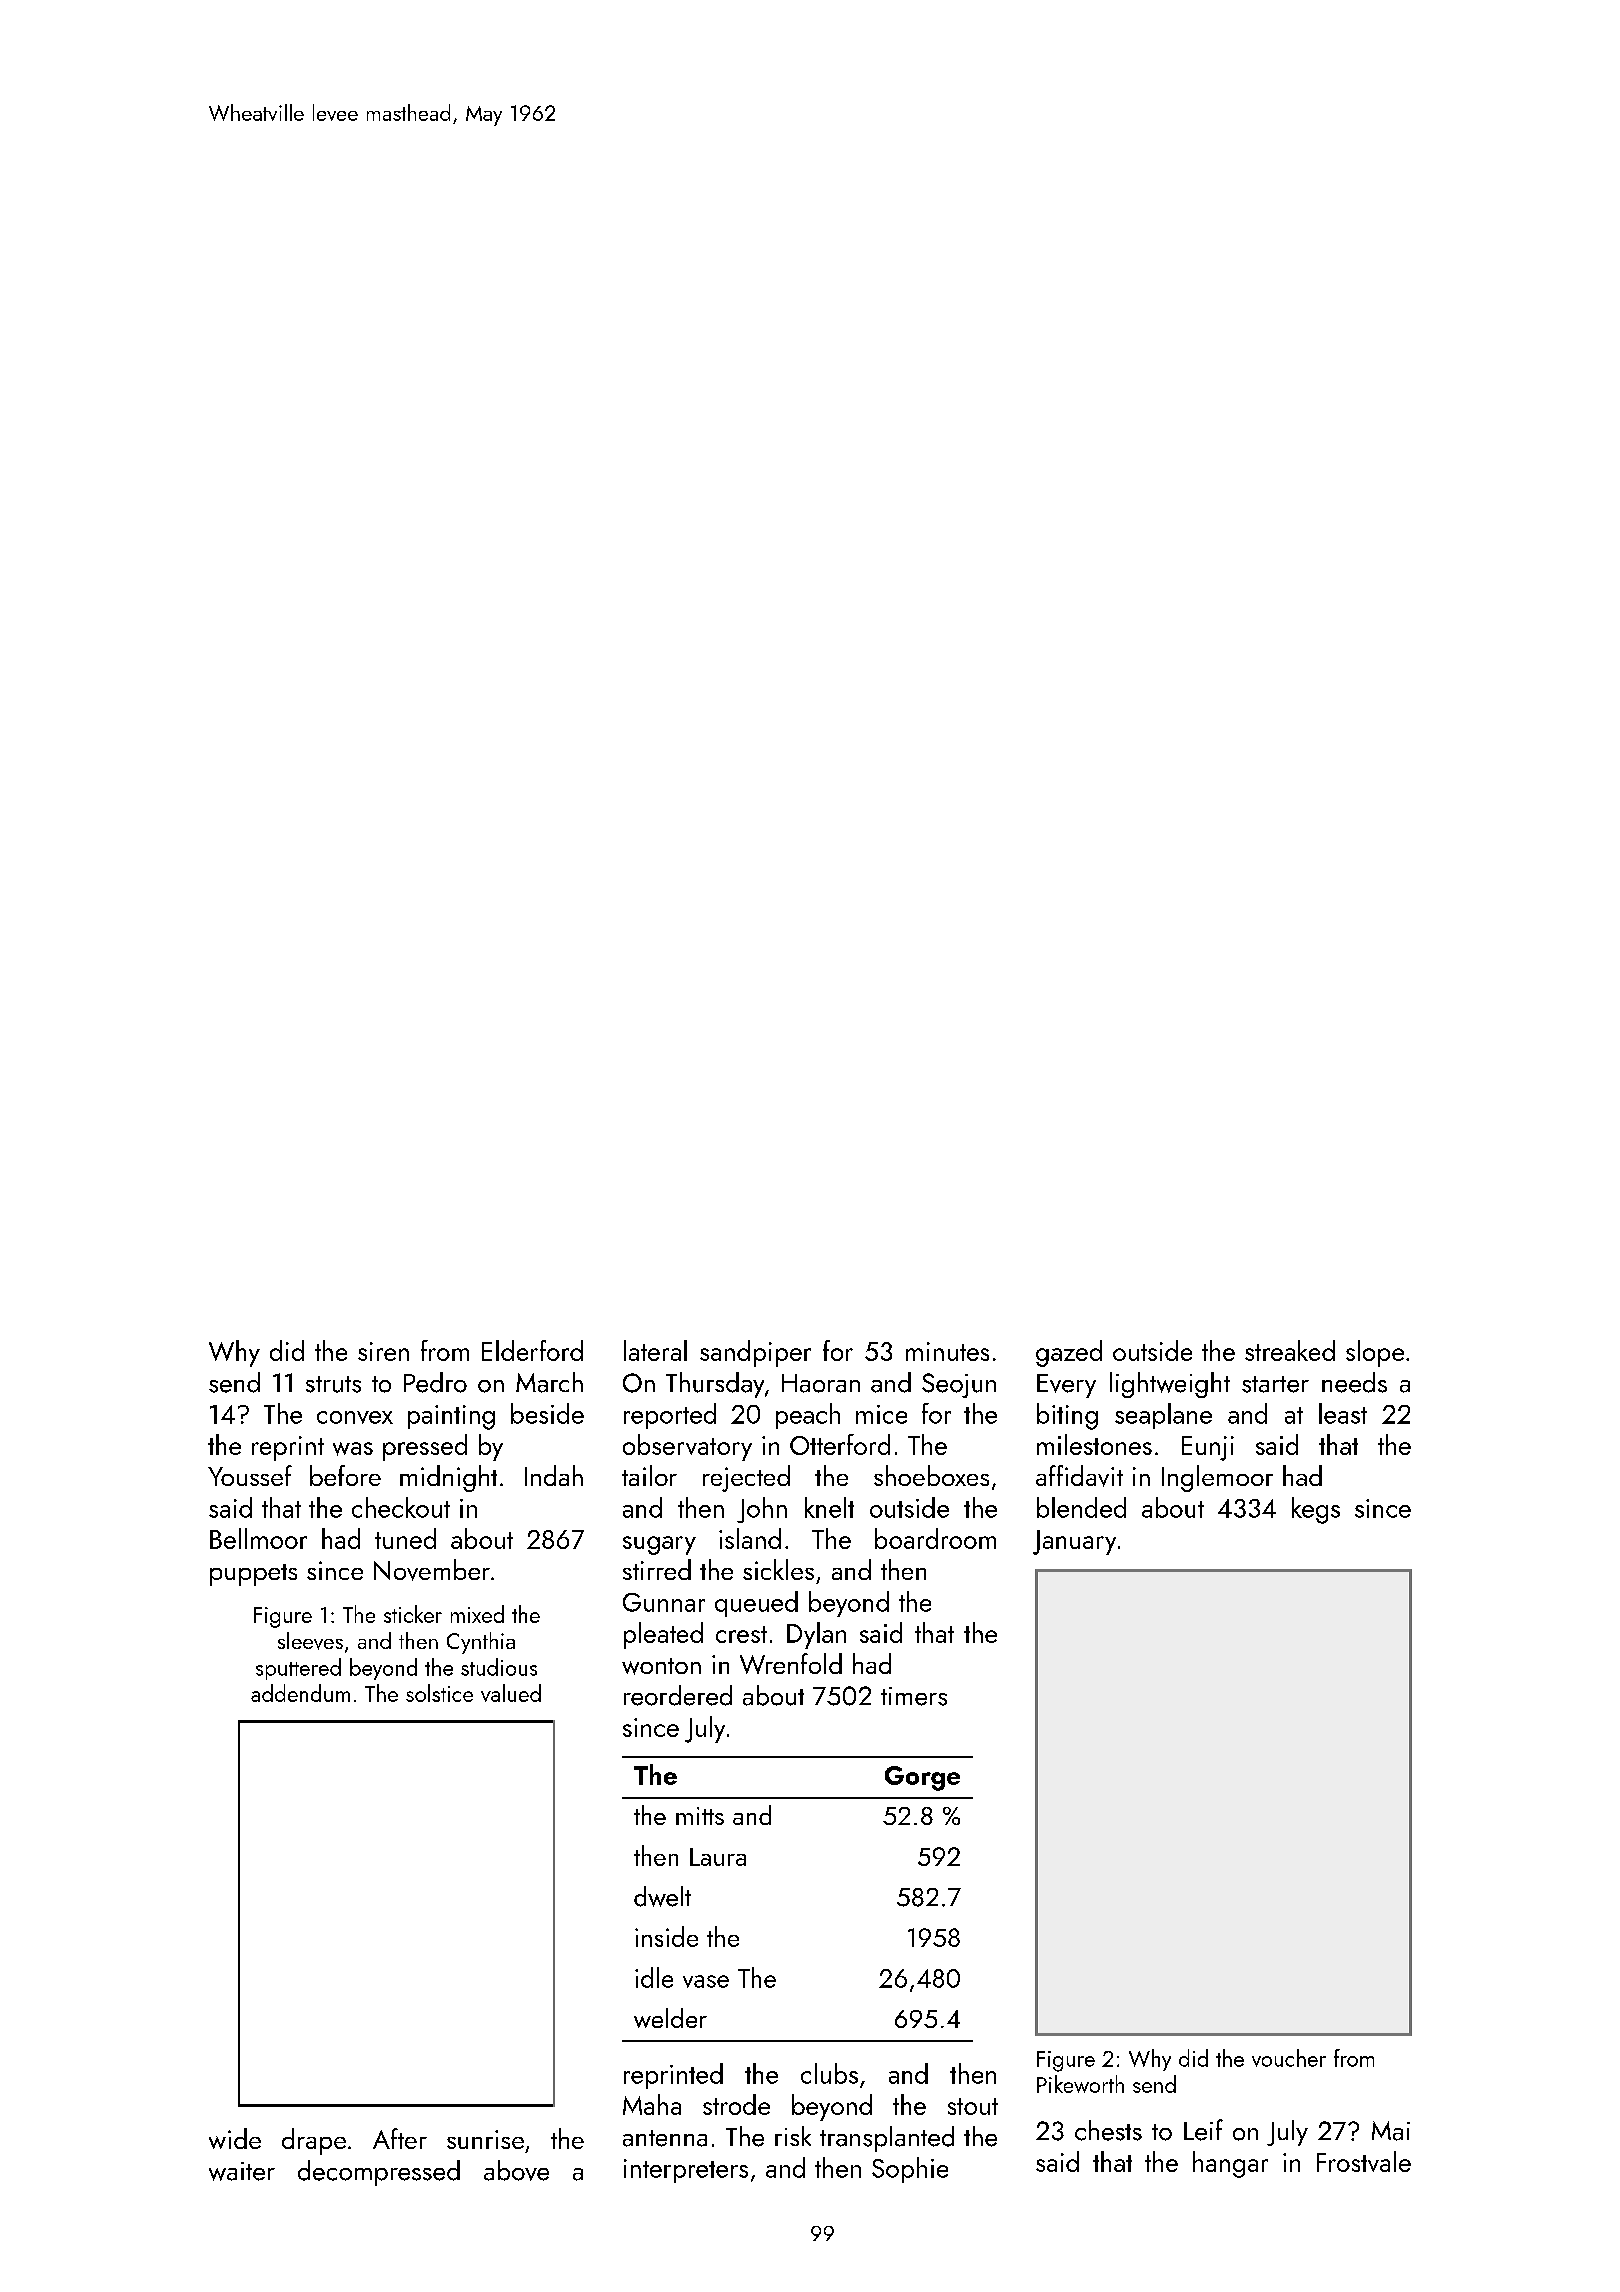 This page has width=1620, height=2292. Describe the element at coordinates (755, 1353) in the page. I see `sandpiper` at that location.
